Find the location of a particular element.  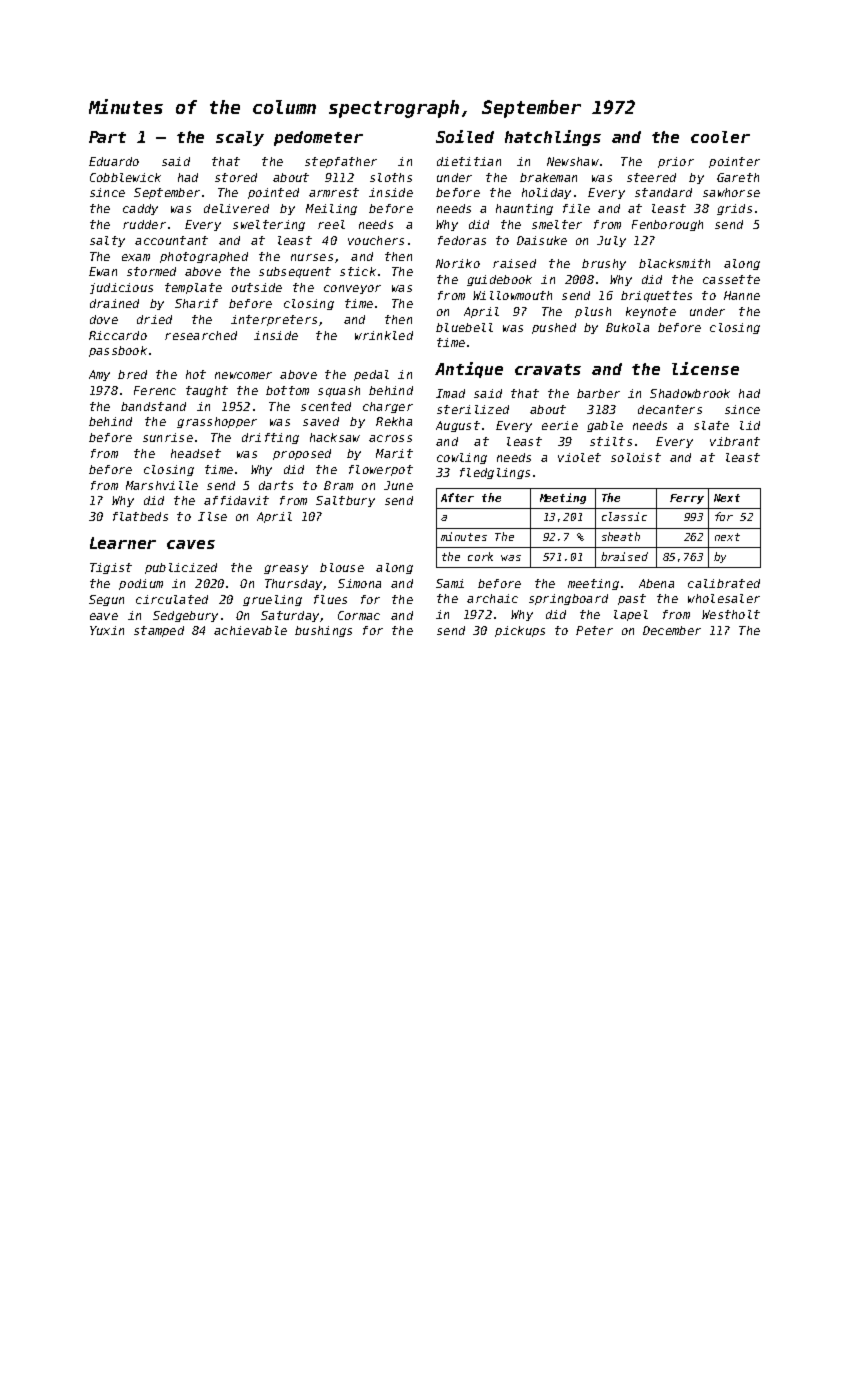

dove is located at coordinates (104, 319).
